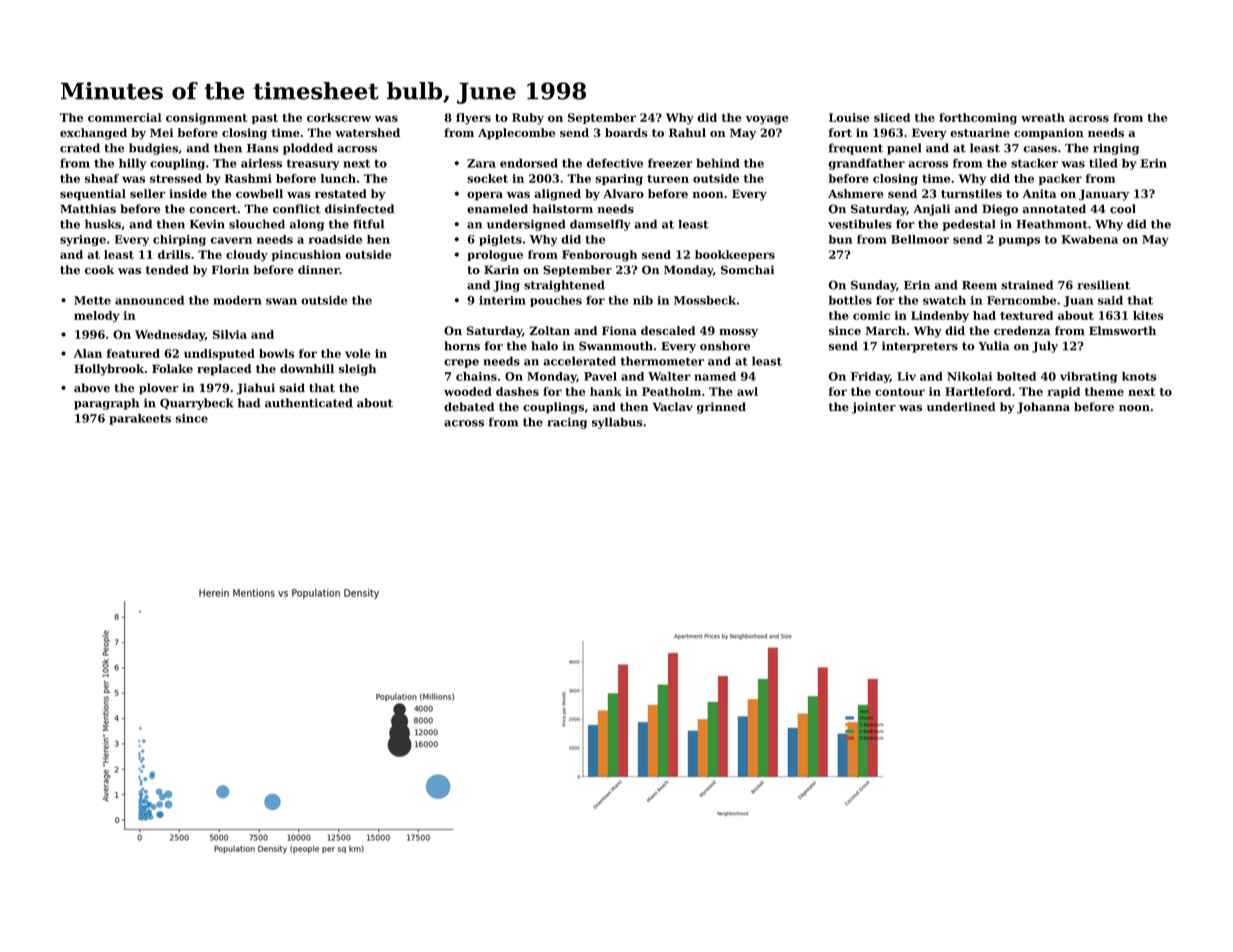  What do you see at coordinates (738, 333) in the screenshot?
I see `mossy` at bounding box center [738, 333].
